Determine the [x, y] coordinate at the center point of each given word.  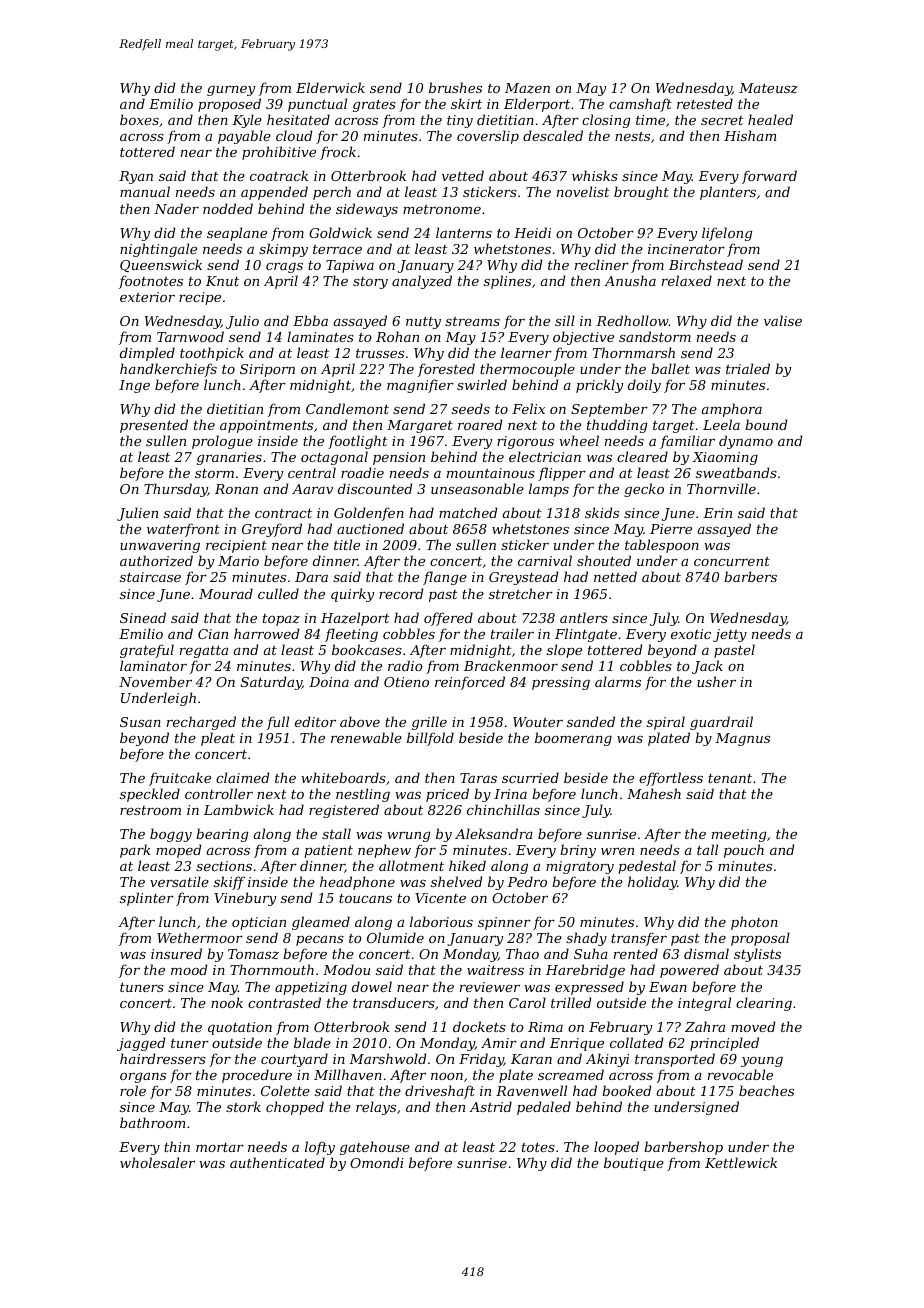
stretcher [521, 593]
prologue [222, 442]
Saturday [271, 683]
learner [526, 352]
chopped [295, 1108]
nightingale [158, 250]
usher [716, 681]
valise [783, 320]
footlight [358, 442]
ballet [670, 368]
